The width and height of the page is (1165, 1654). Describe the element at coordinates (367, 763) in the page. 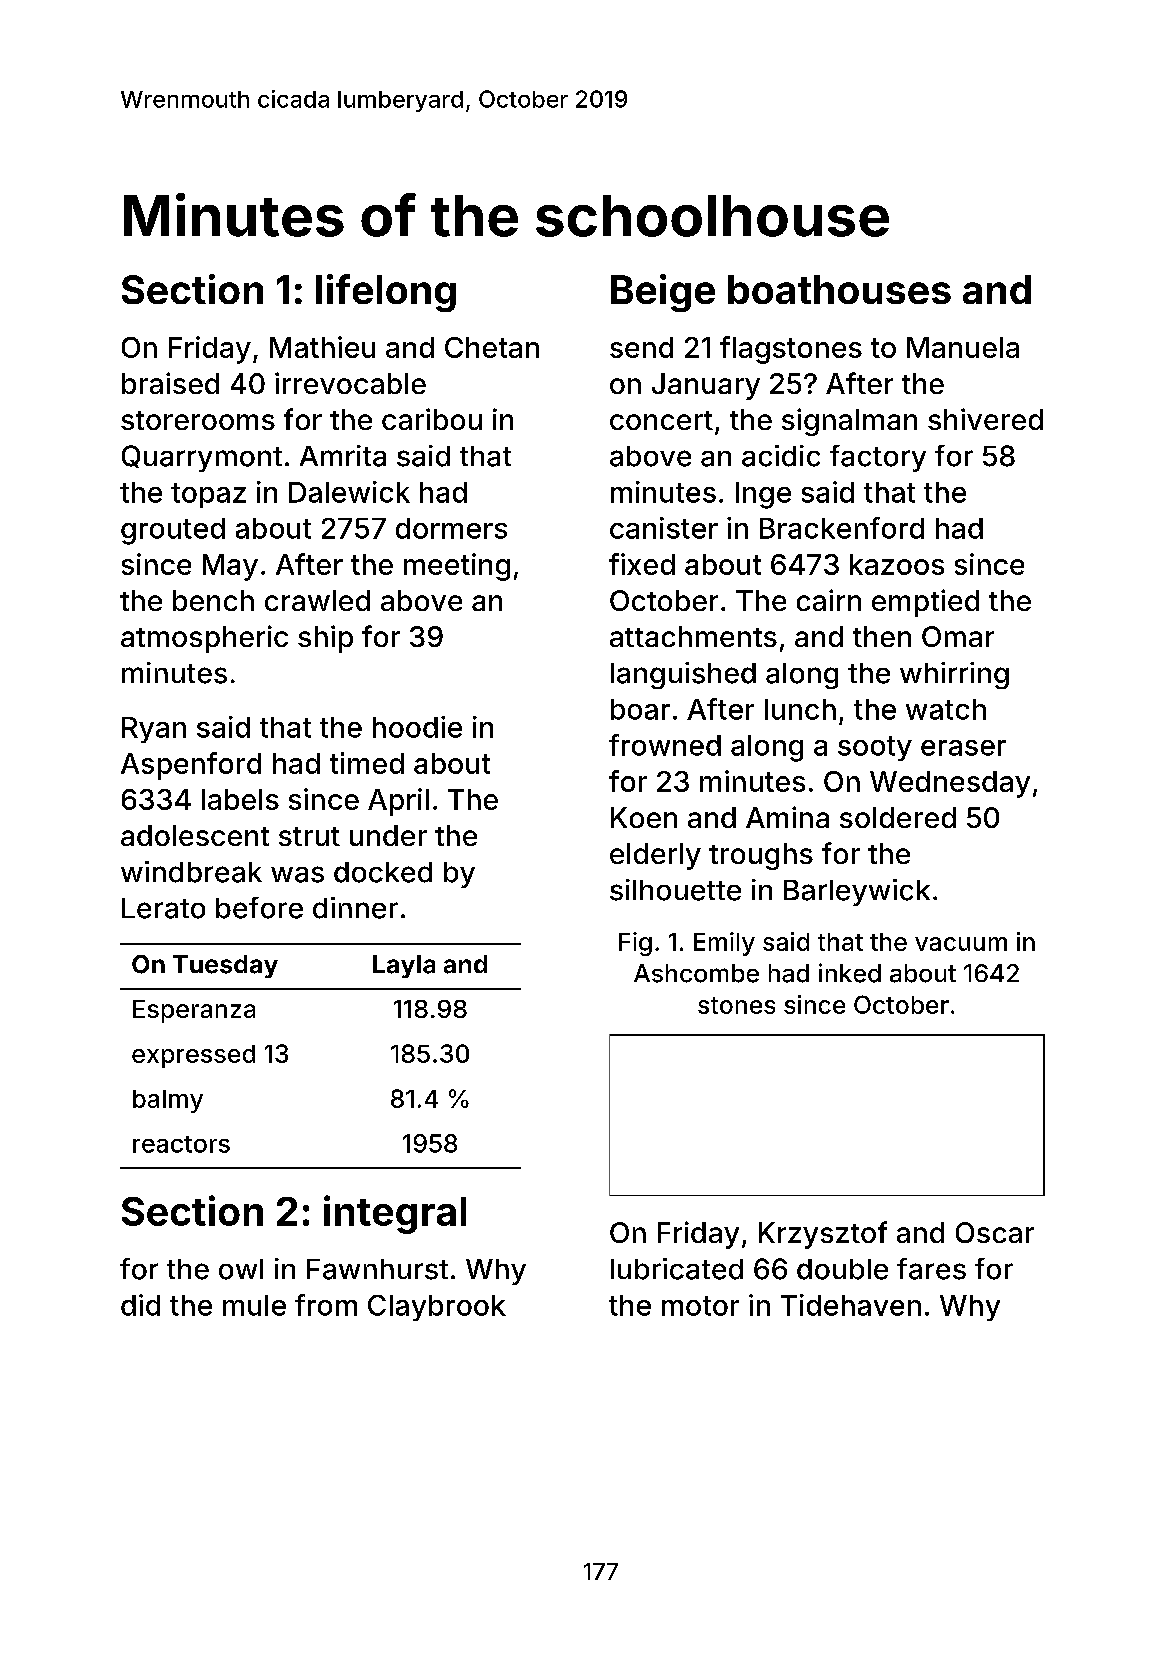

I see `timed` at that location.
